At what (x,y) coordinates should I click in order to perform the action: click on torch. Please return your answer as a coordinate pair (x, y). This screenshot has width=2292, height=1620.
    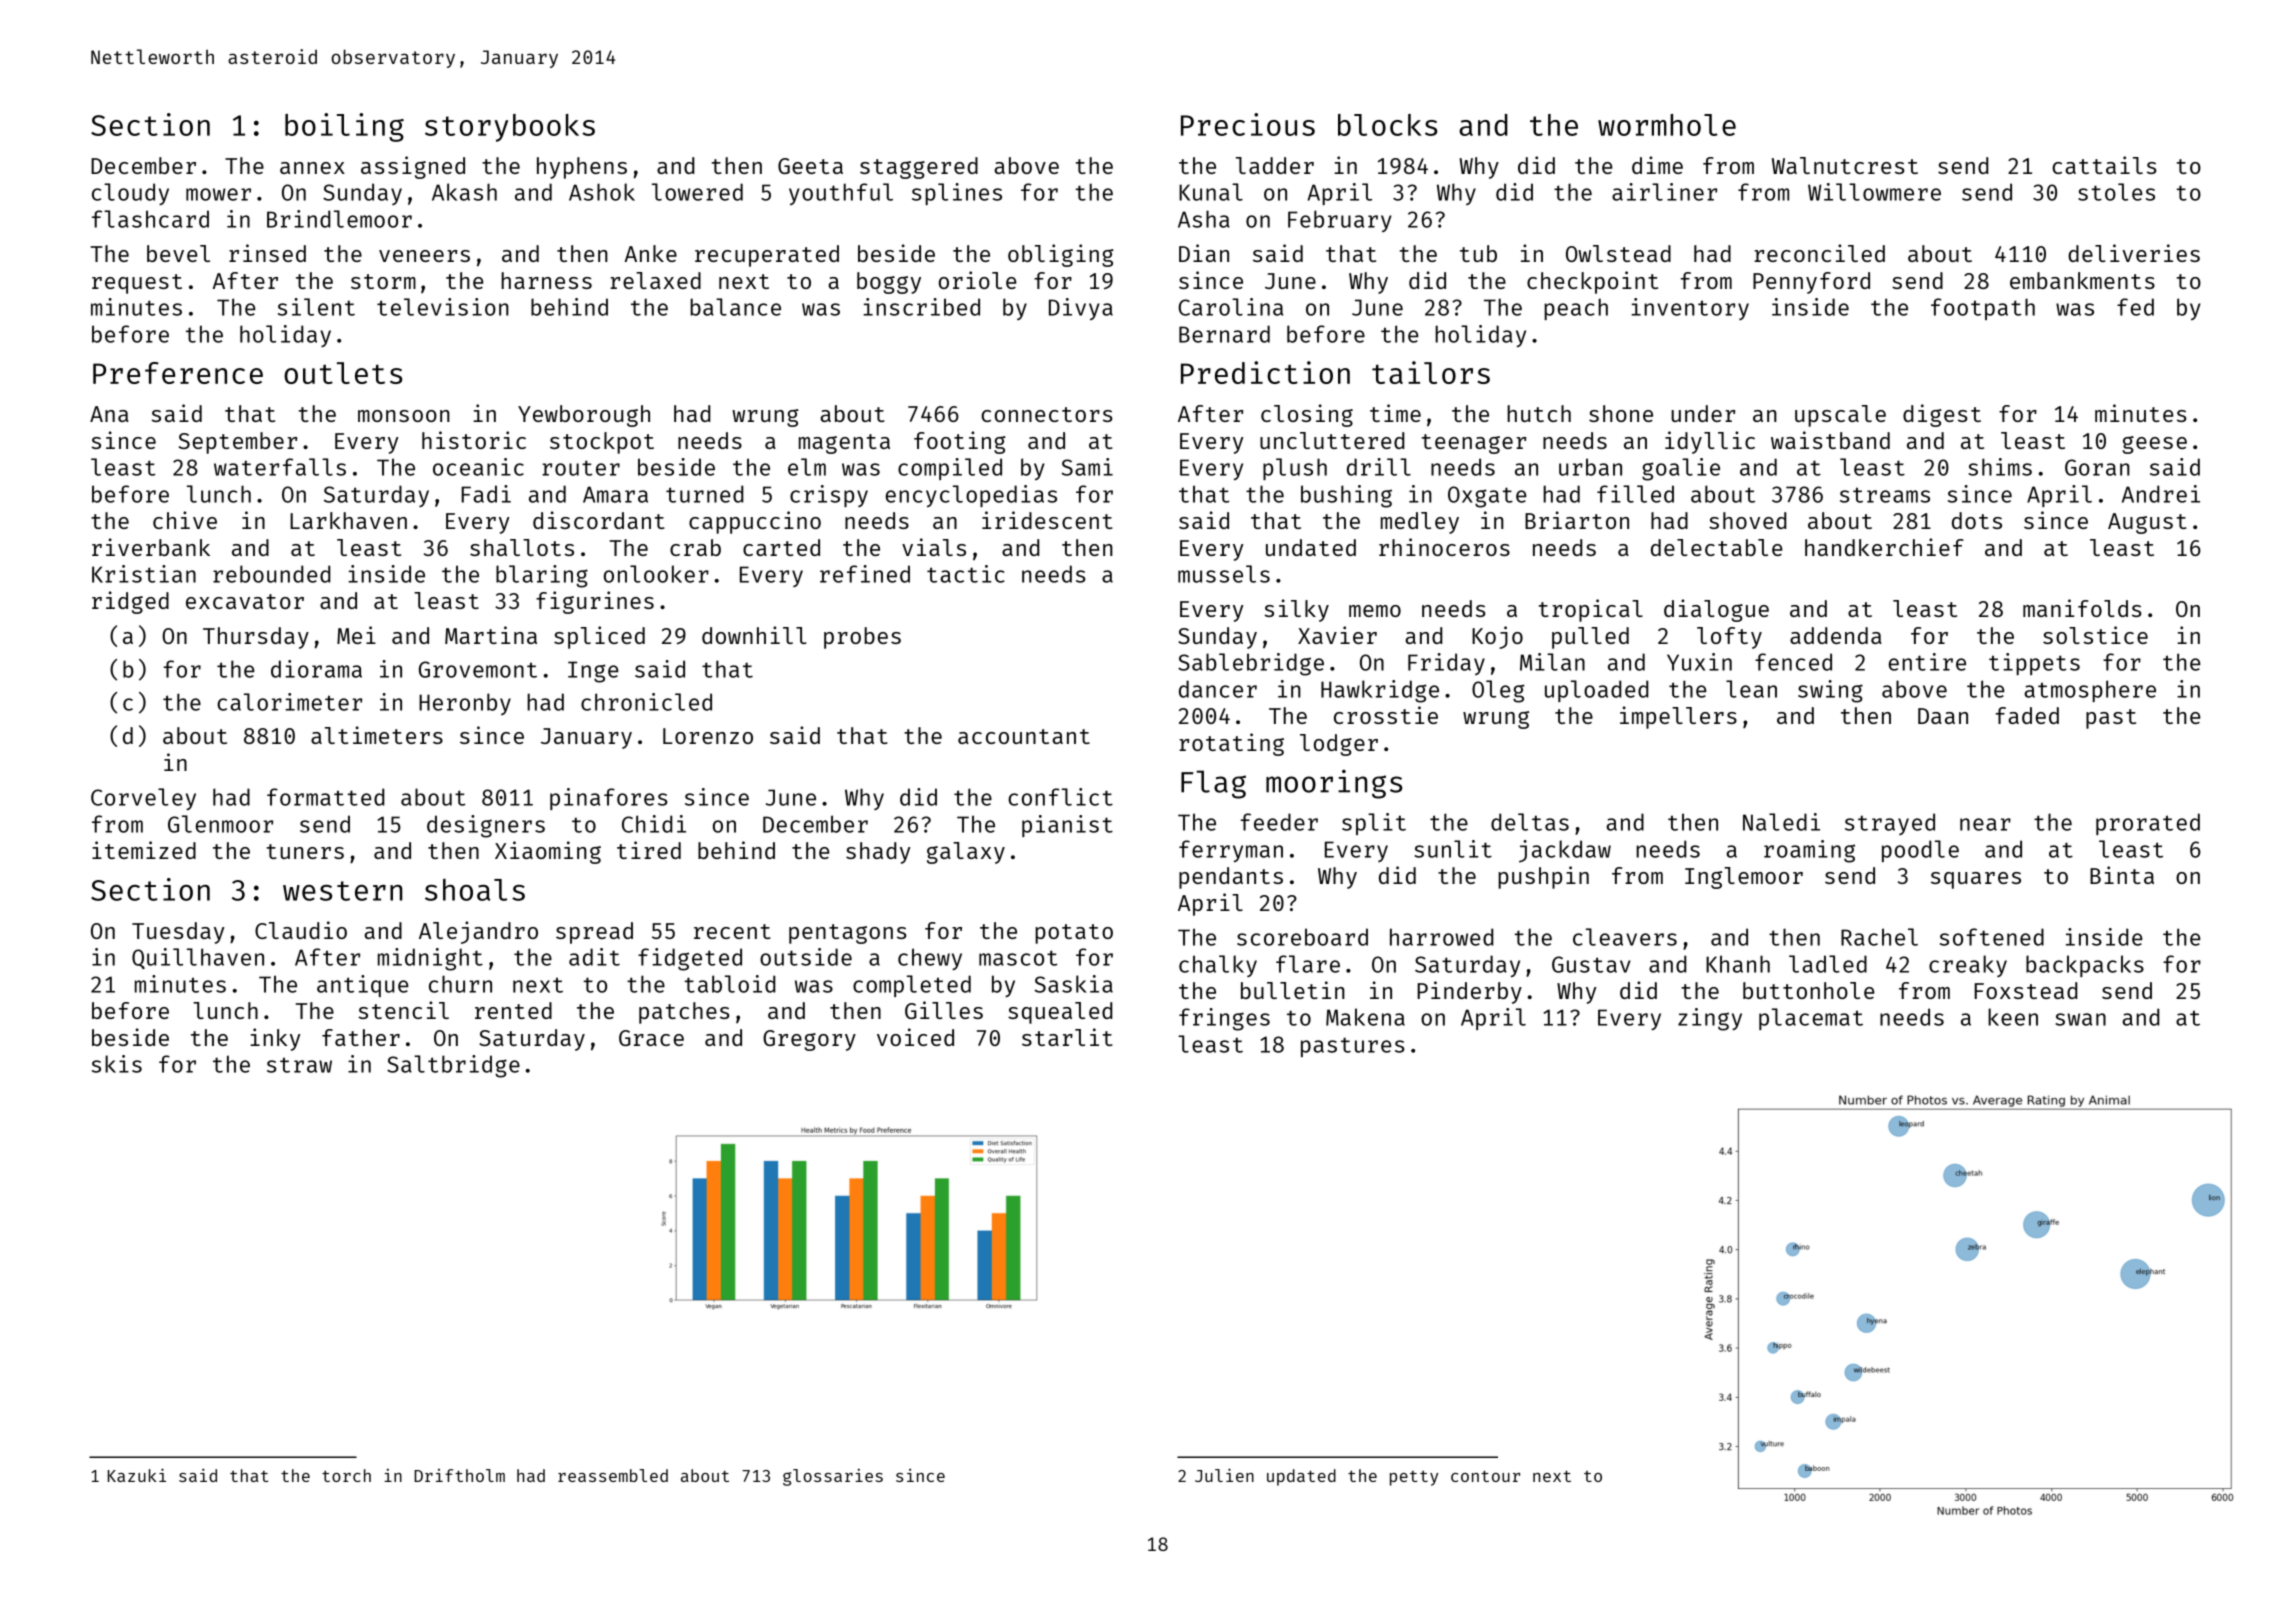
    Looking at the image, I should click on (346, 1475).
